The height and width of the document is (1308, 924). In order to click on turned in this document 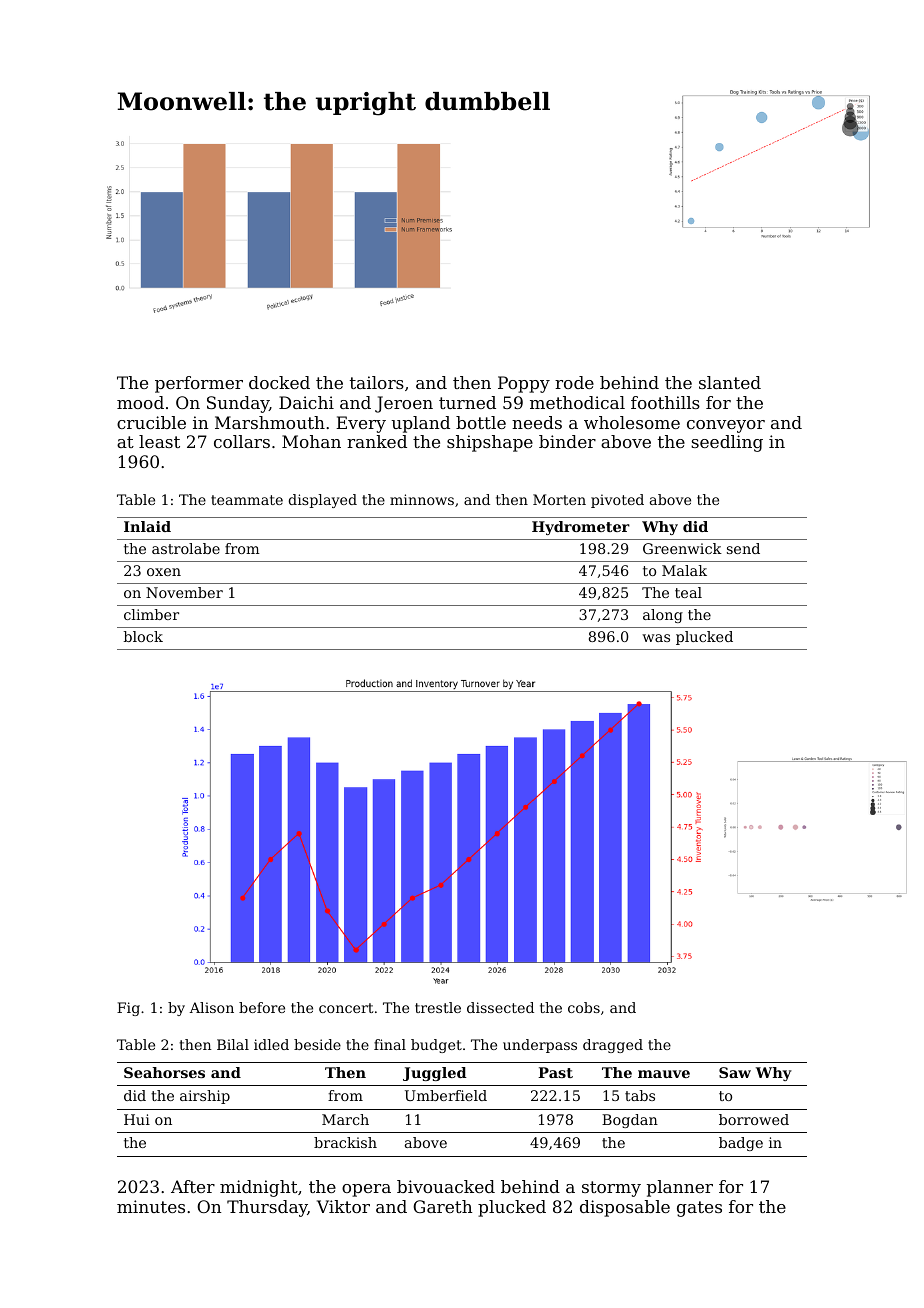, I will do `click(467, 402)`.
